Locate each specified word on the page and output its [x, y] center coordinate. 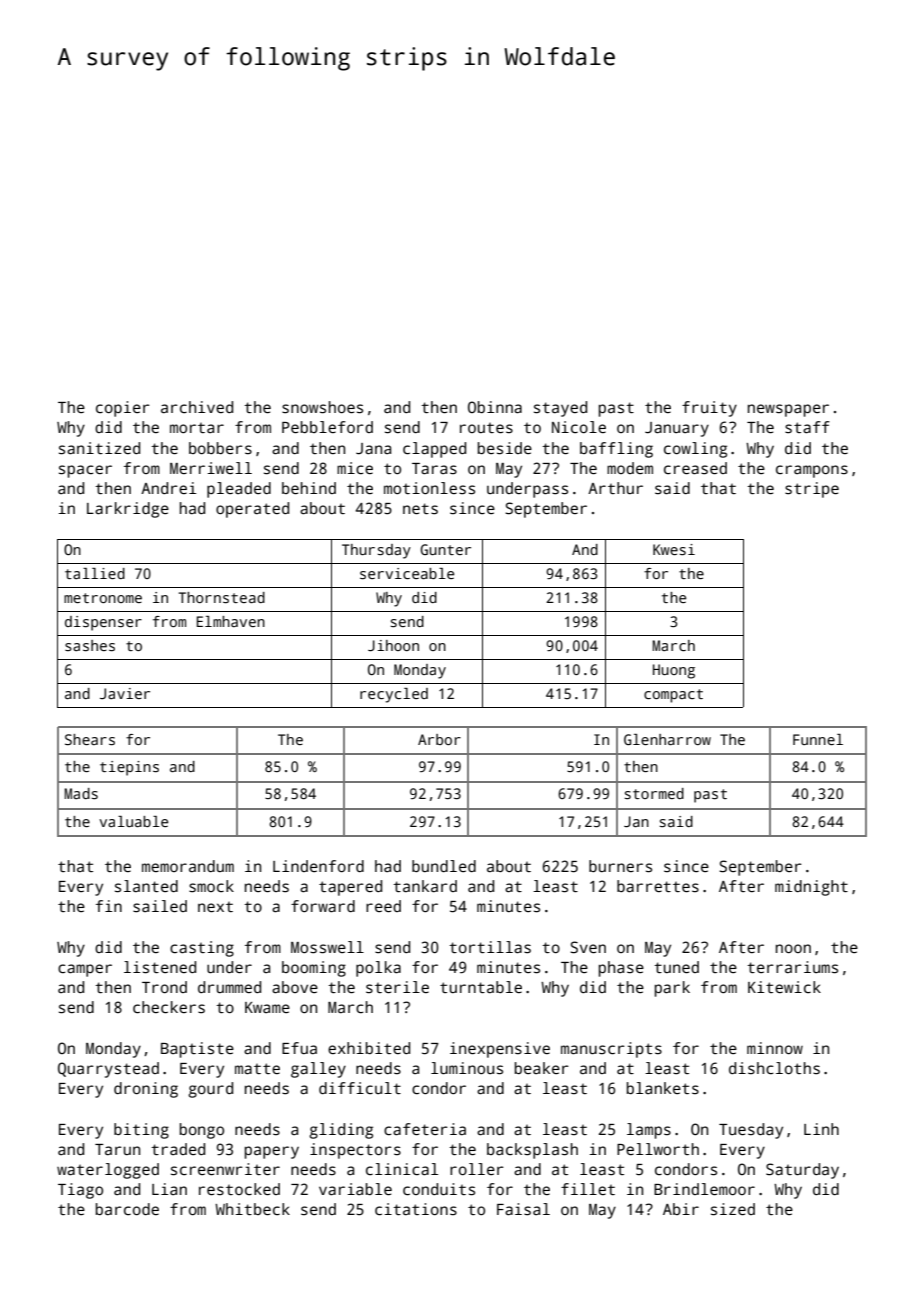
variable [355, 1189]
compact [673, 696]
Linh [821, 1129]
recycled [394, 695]
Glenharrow [667, 739]
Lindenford [318, 866]
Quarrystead [108, 1070]
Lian [169, 1189]
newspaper [788, 410]
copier [123, 409]
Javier [125, 693]
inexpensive [500, 1050]
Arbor [439, 739]
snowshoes [322, 407]
